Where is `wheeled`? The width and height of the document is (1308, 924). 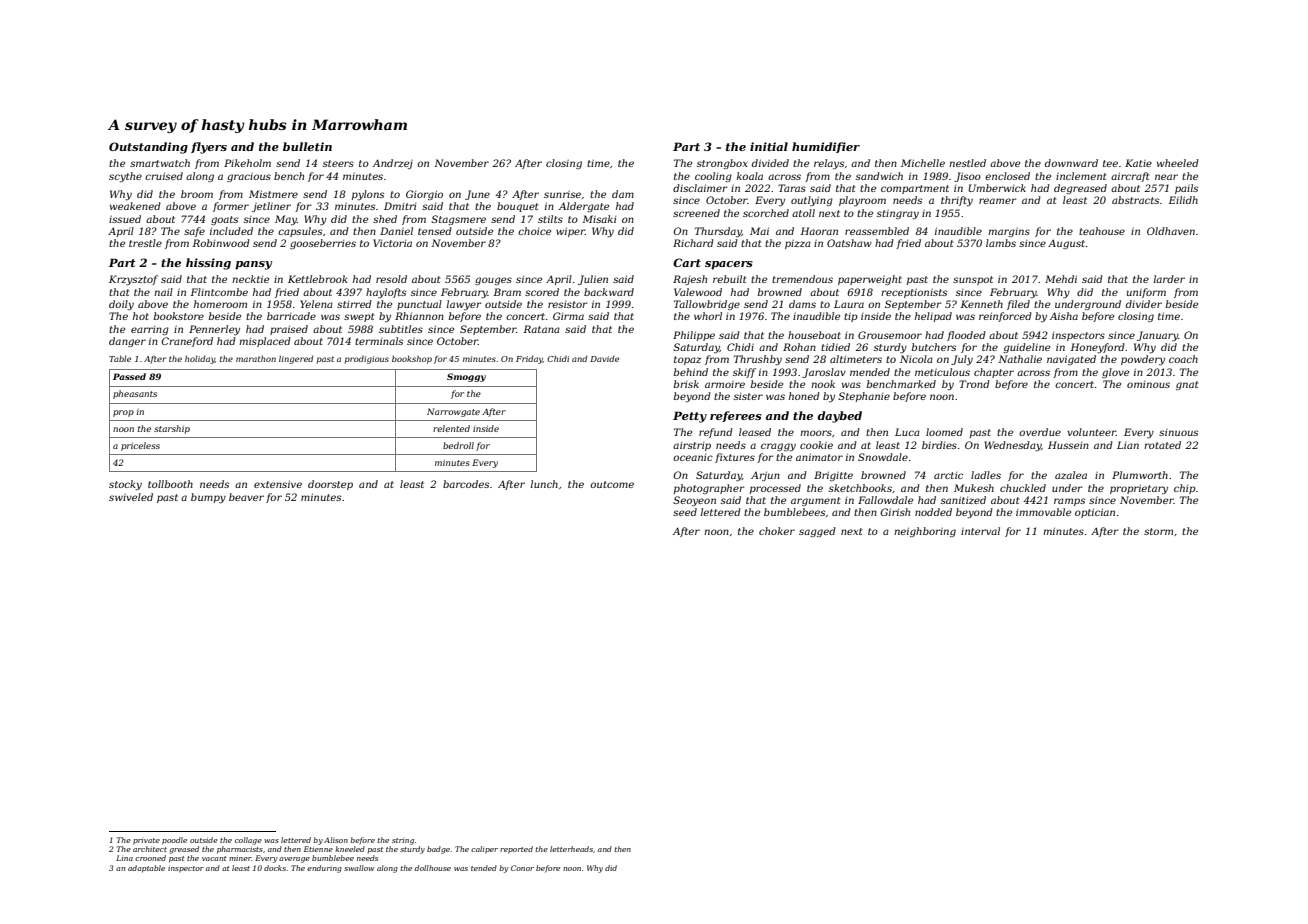 wheeled is located at coordinates (1178, 163).
